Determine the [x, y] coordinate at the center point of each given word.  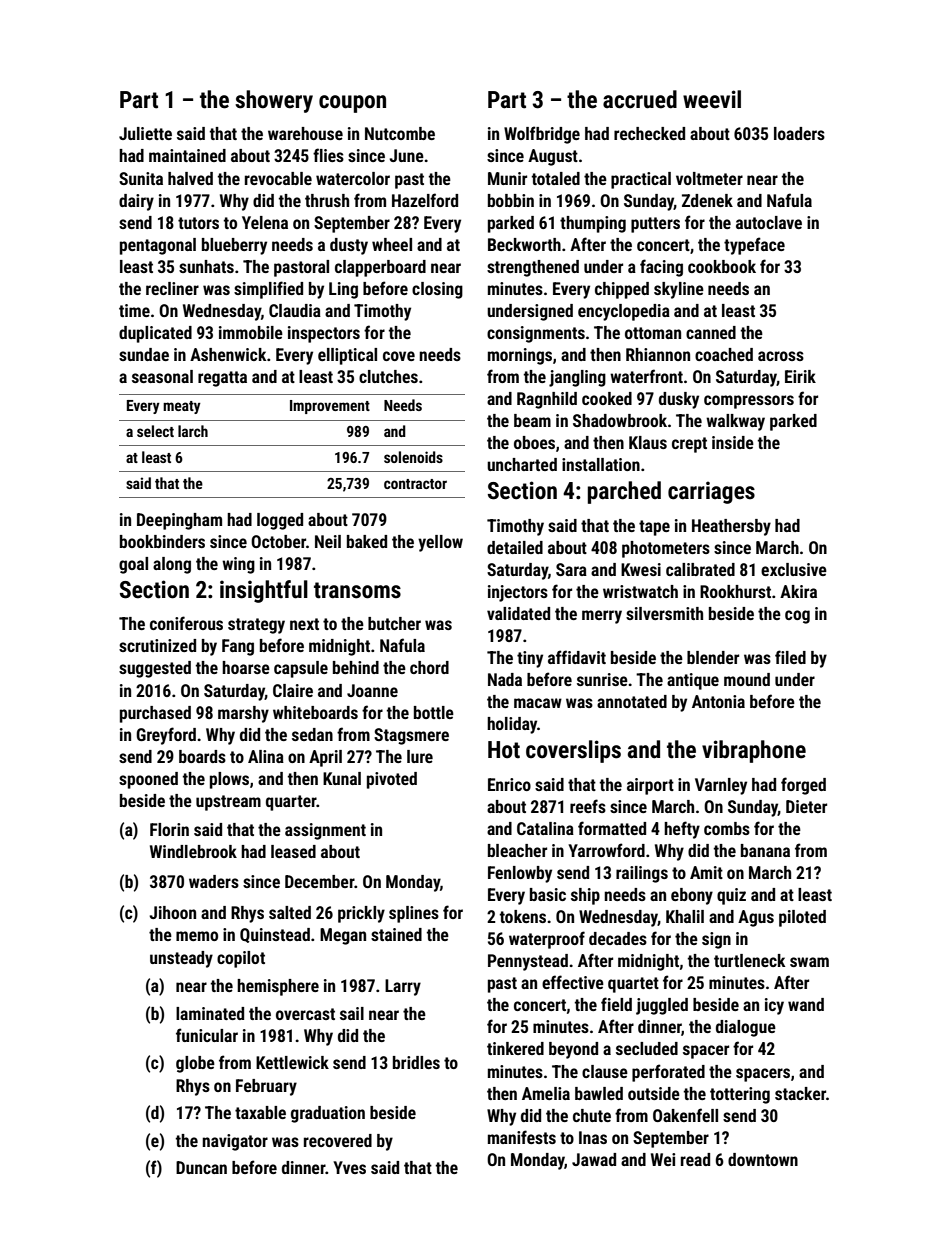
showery [274, 101]
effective [573, 982]
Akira [798, 591]
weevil [712, 99]
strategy [256, 626]
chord [429, 667]
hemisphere [278, 987]
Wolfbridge [542, 135]
